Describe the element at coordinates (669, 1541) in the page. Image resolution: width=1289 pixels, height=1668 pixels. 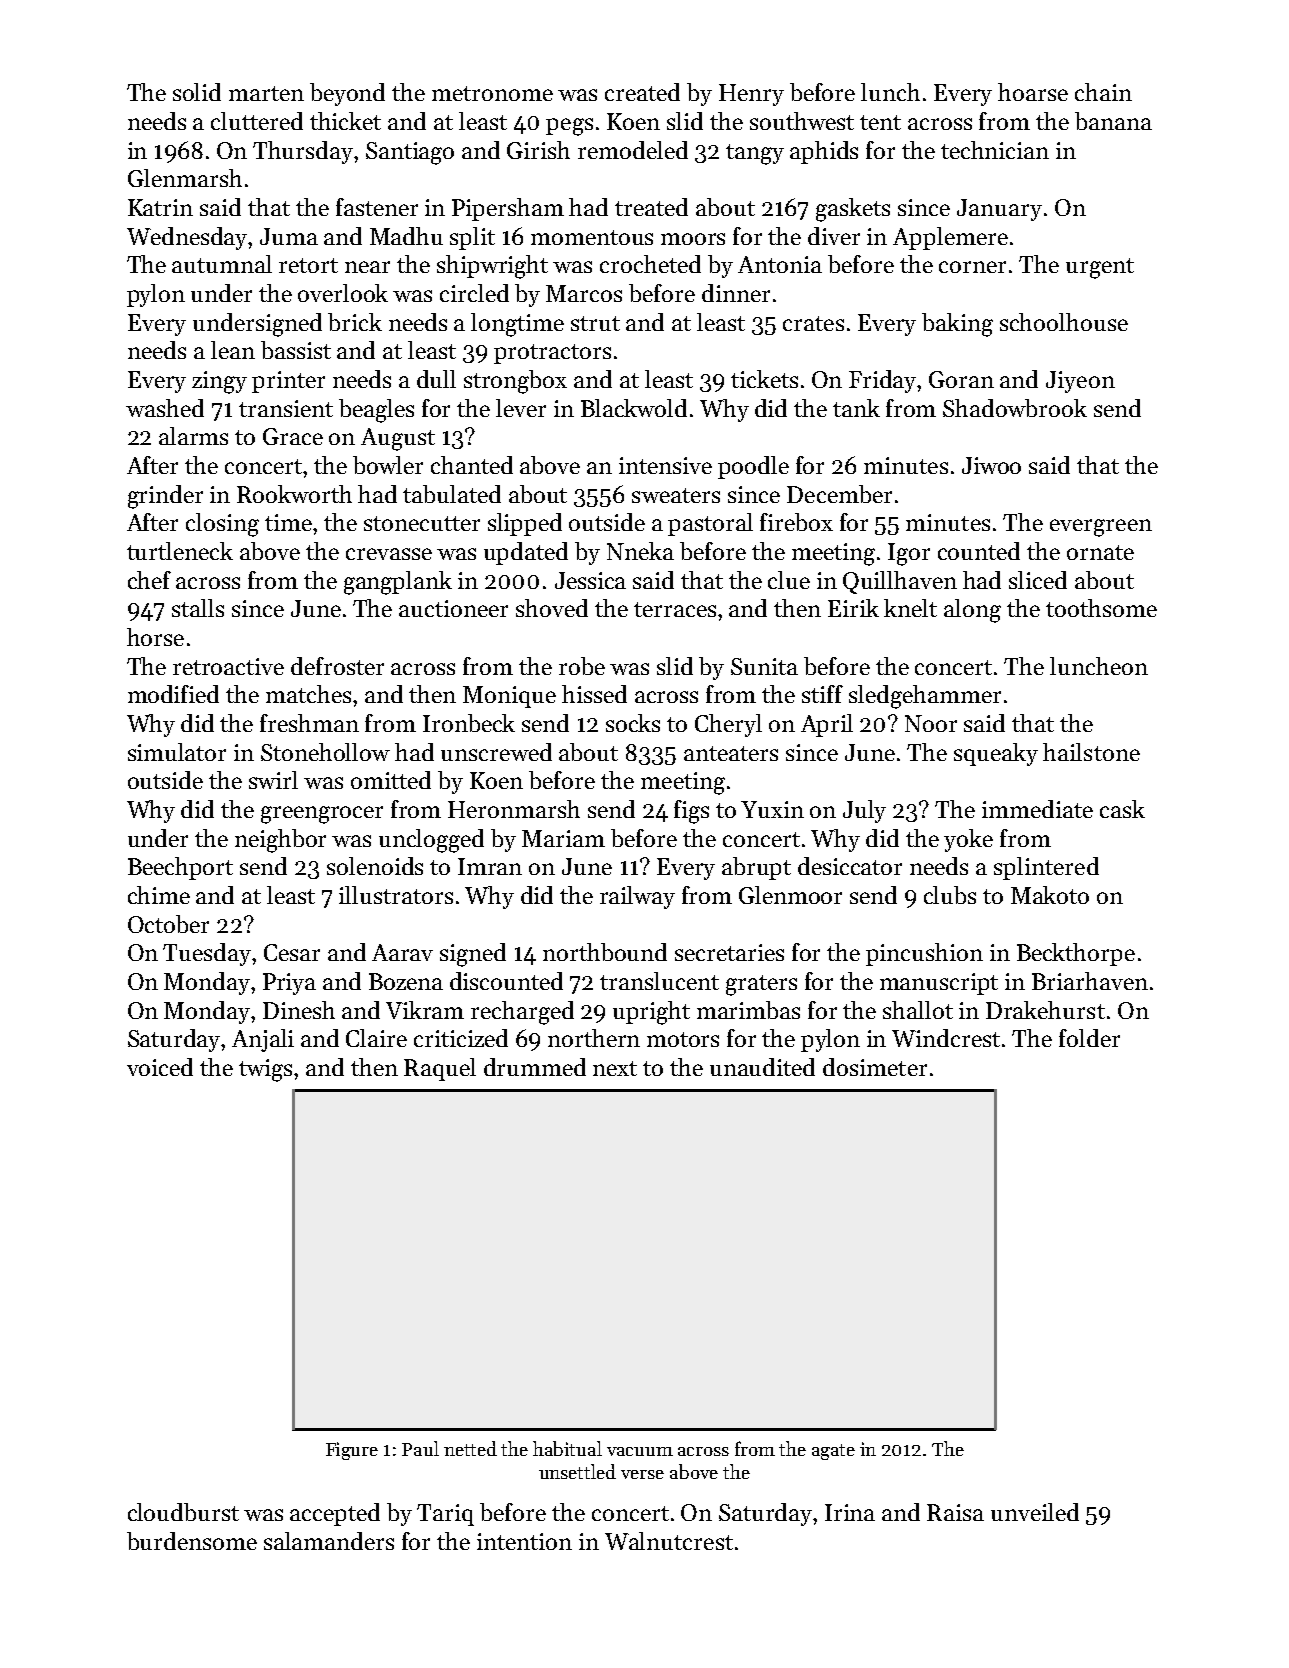
I see `Walnutcrest` at that location.
